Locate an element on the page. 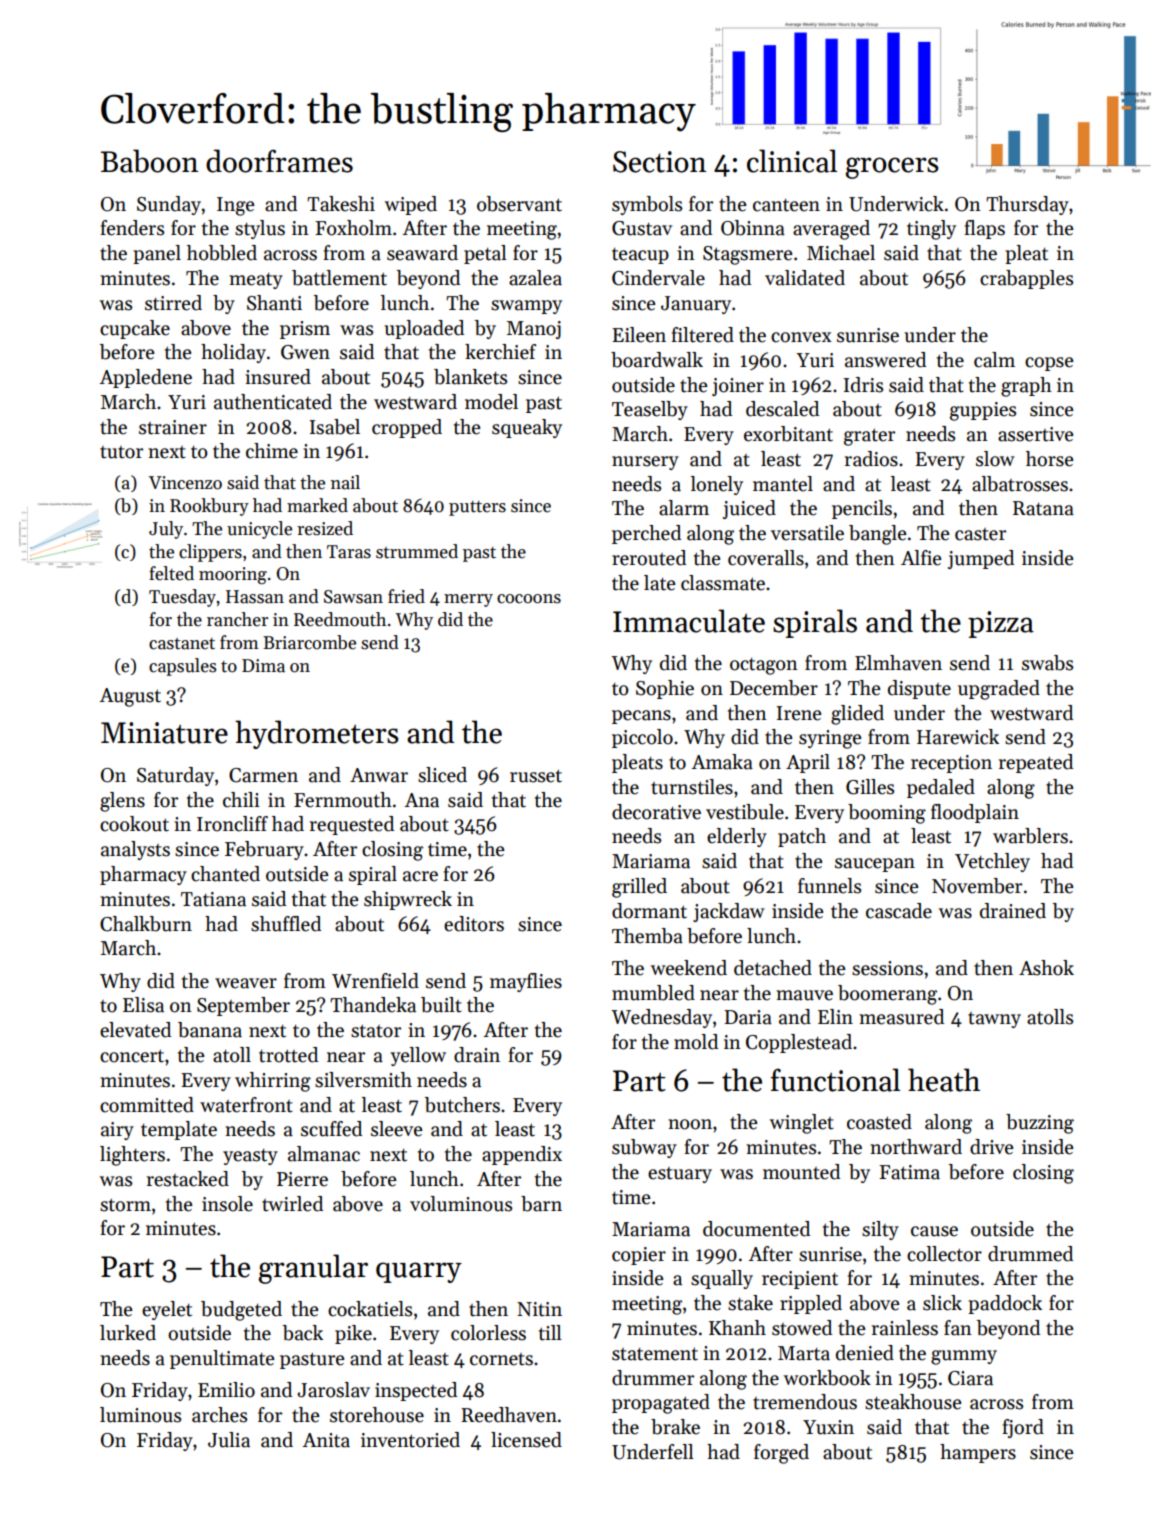 This document has width=1174, height=1520. Takeshi is located at coordinates (341, 204).
